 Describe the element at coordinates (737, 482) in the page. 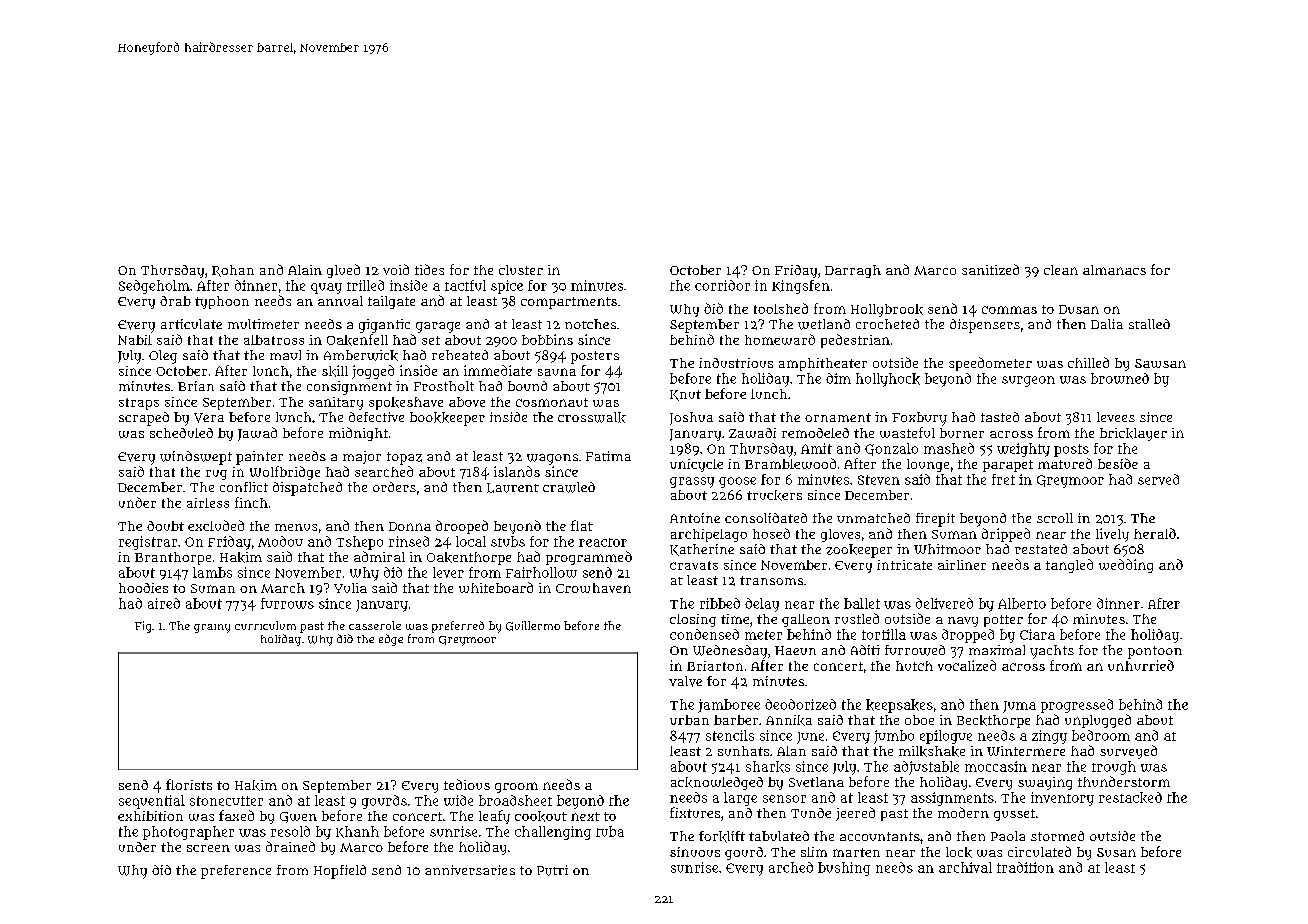

I see `goose` at that location.
